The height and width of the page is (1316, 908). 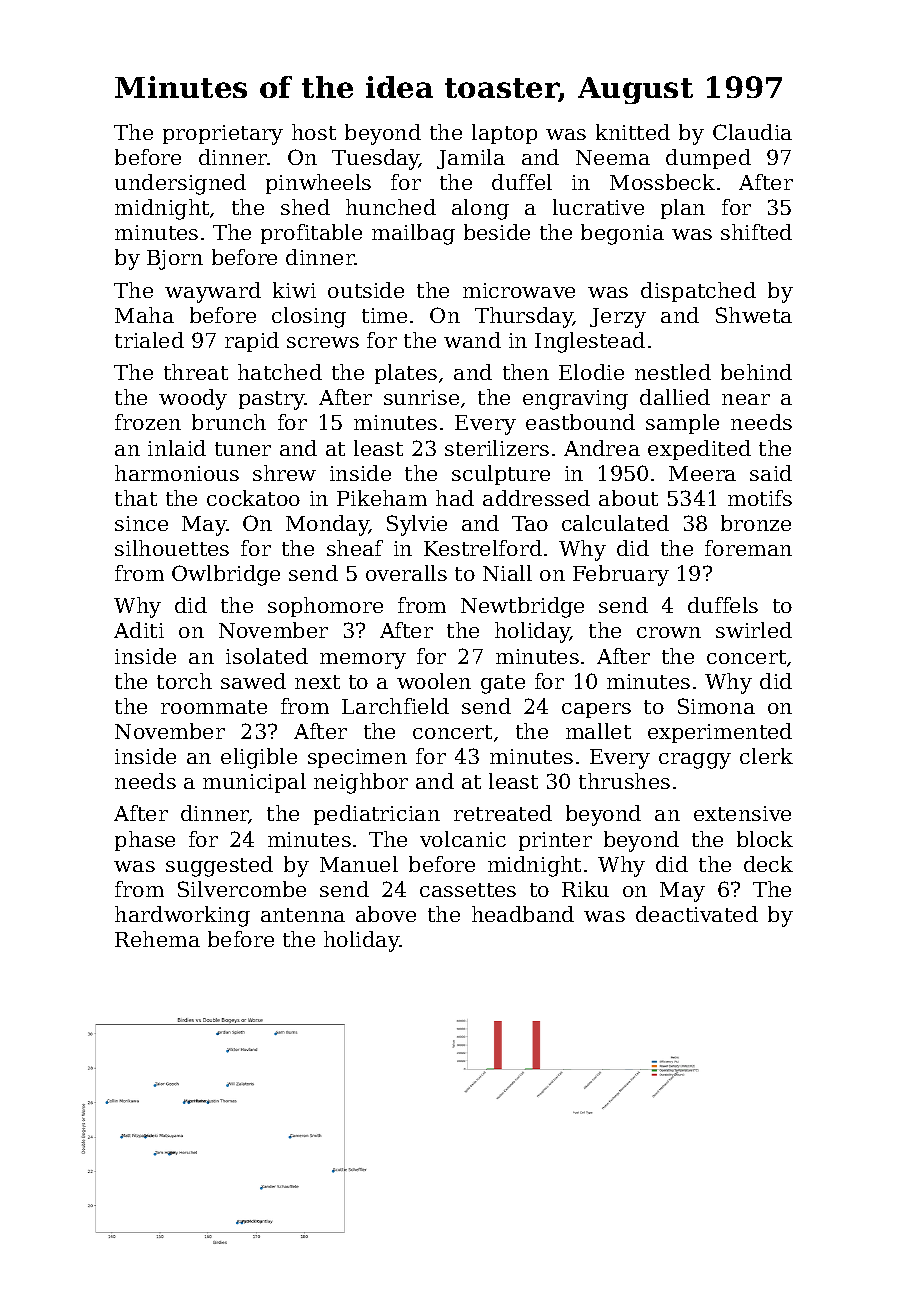 I want to click on sterilizers, so click(x=497, y=448).
